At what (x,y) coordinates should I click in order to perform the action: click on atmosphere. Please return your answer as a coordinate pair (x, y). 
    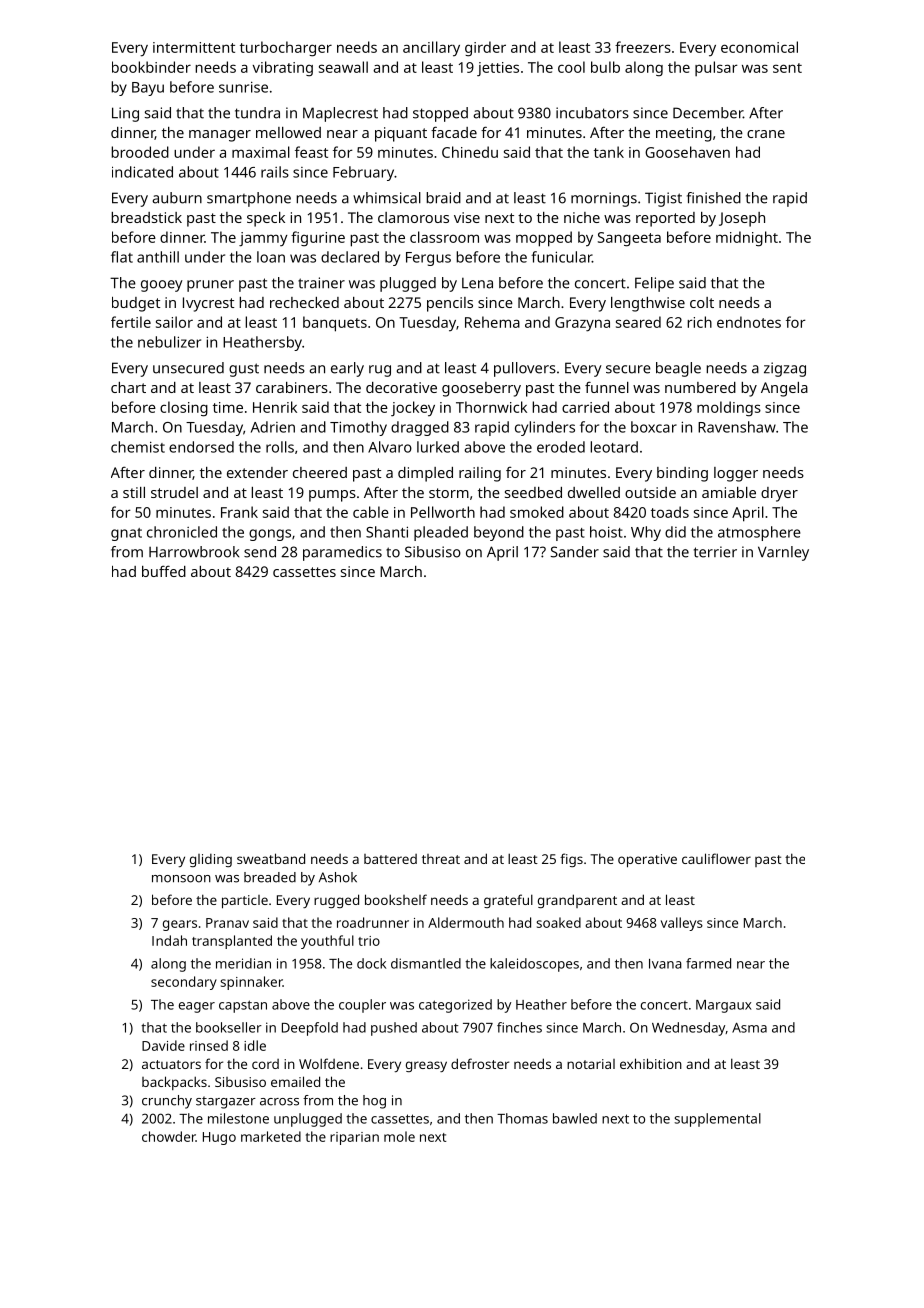
    Looking at the image, I should click on (759, 533).
